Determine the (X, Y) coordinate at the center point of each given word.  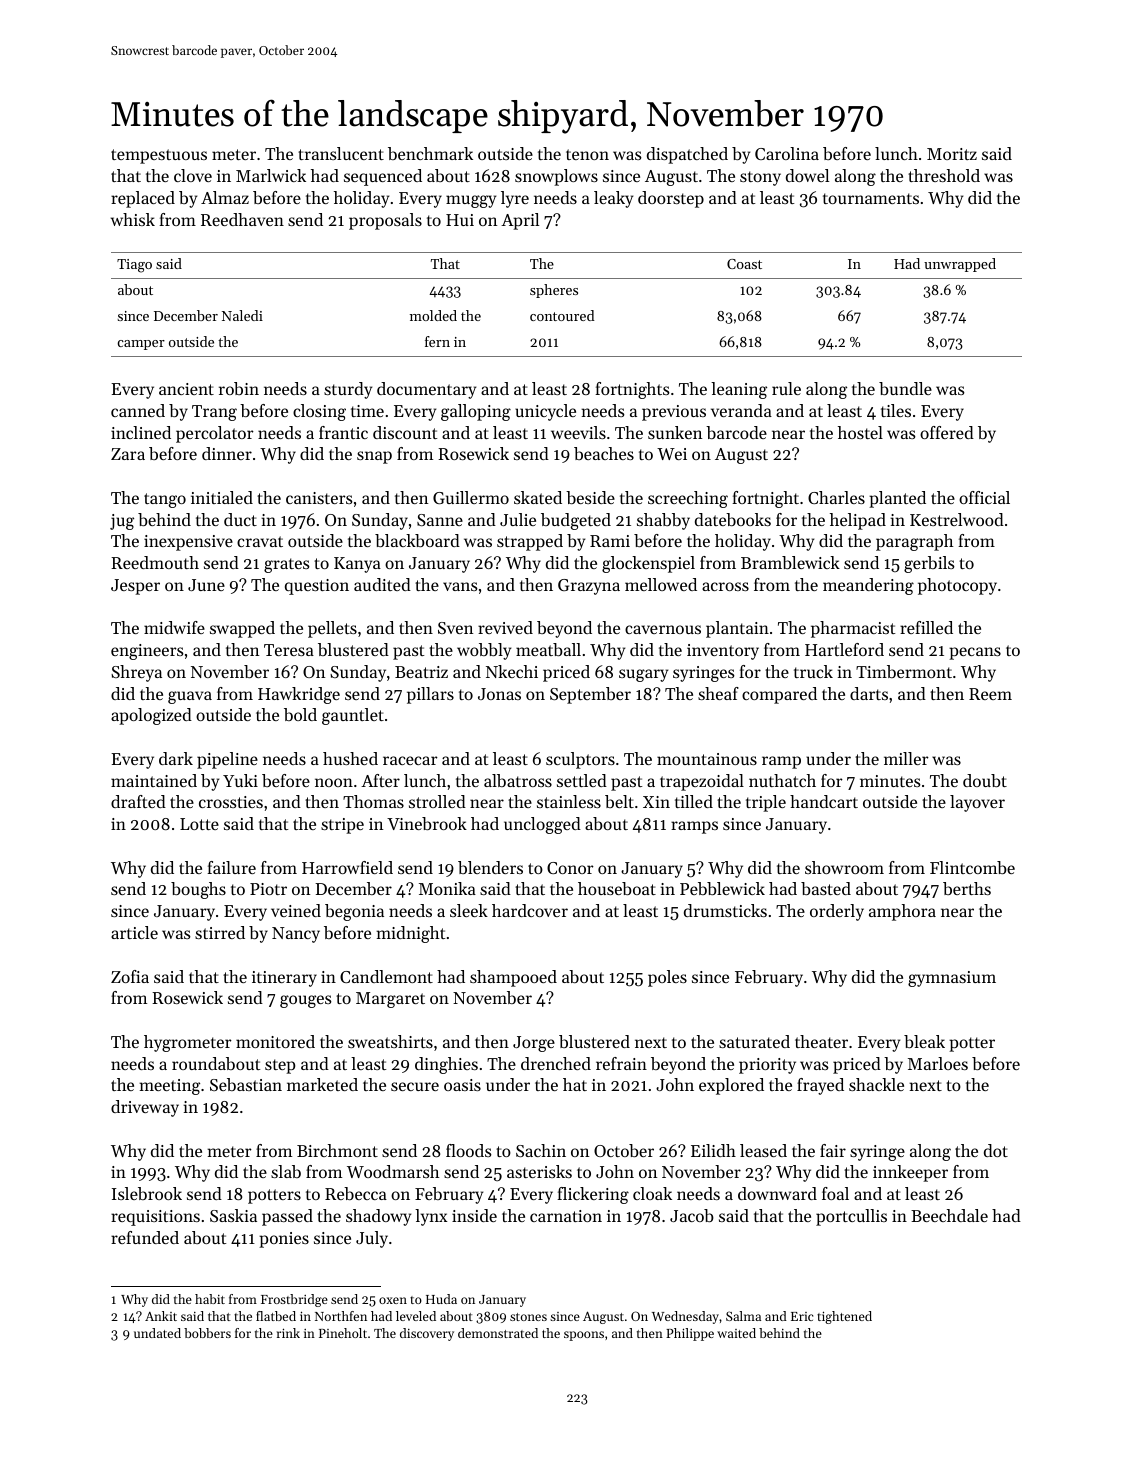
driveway (145, 1108)
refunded (145, 1237)
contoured (562, 315)
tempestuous (159, 156)
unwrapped (960, 265)
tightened (844, 1317)
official (984, 497)
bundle (905, 388)
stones (528, 1317)
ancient (186, 389)
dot (996, 1150)
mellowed (661, 584)
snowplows (556, 177)
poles (667, 978)
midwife (174, 627)
